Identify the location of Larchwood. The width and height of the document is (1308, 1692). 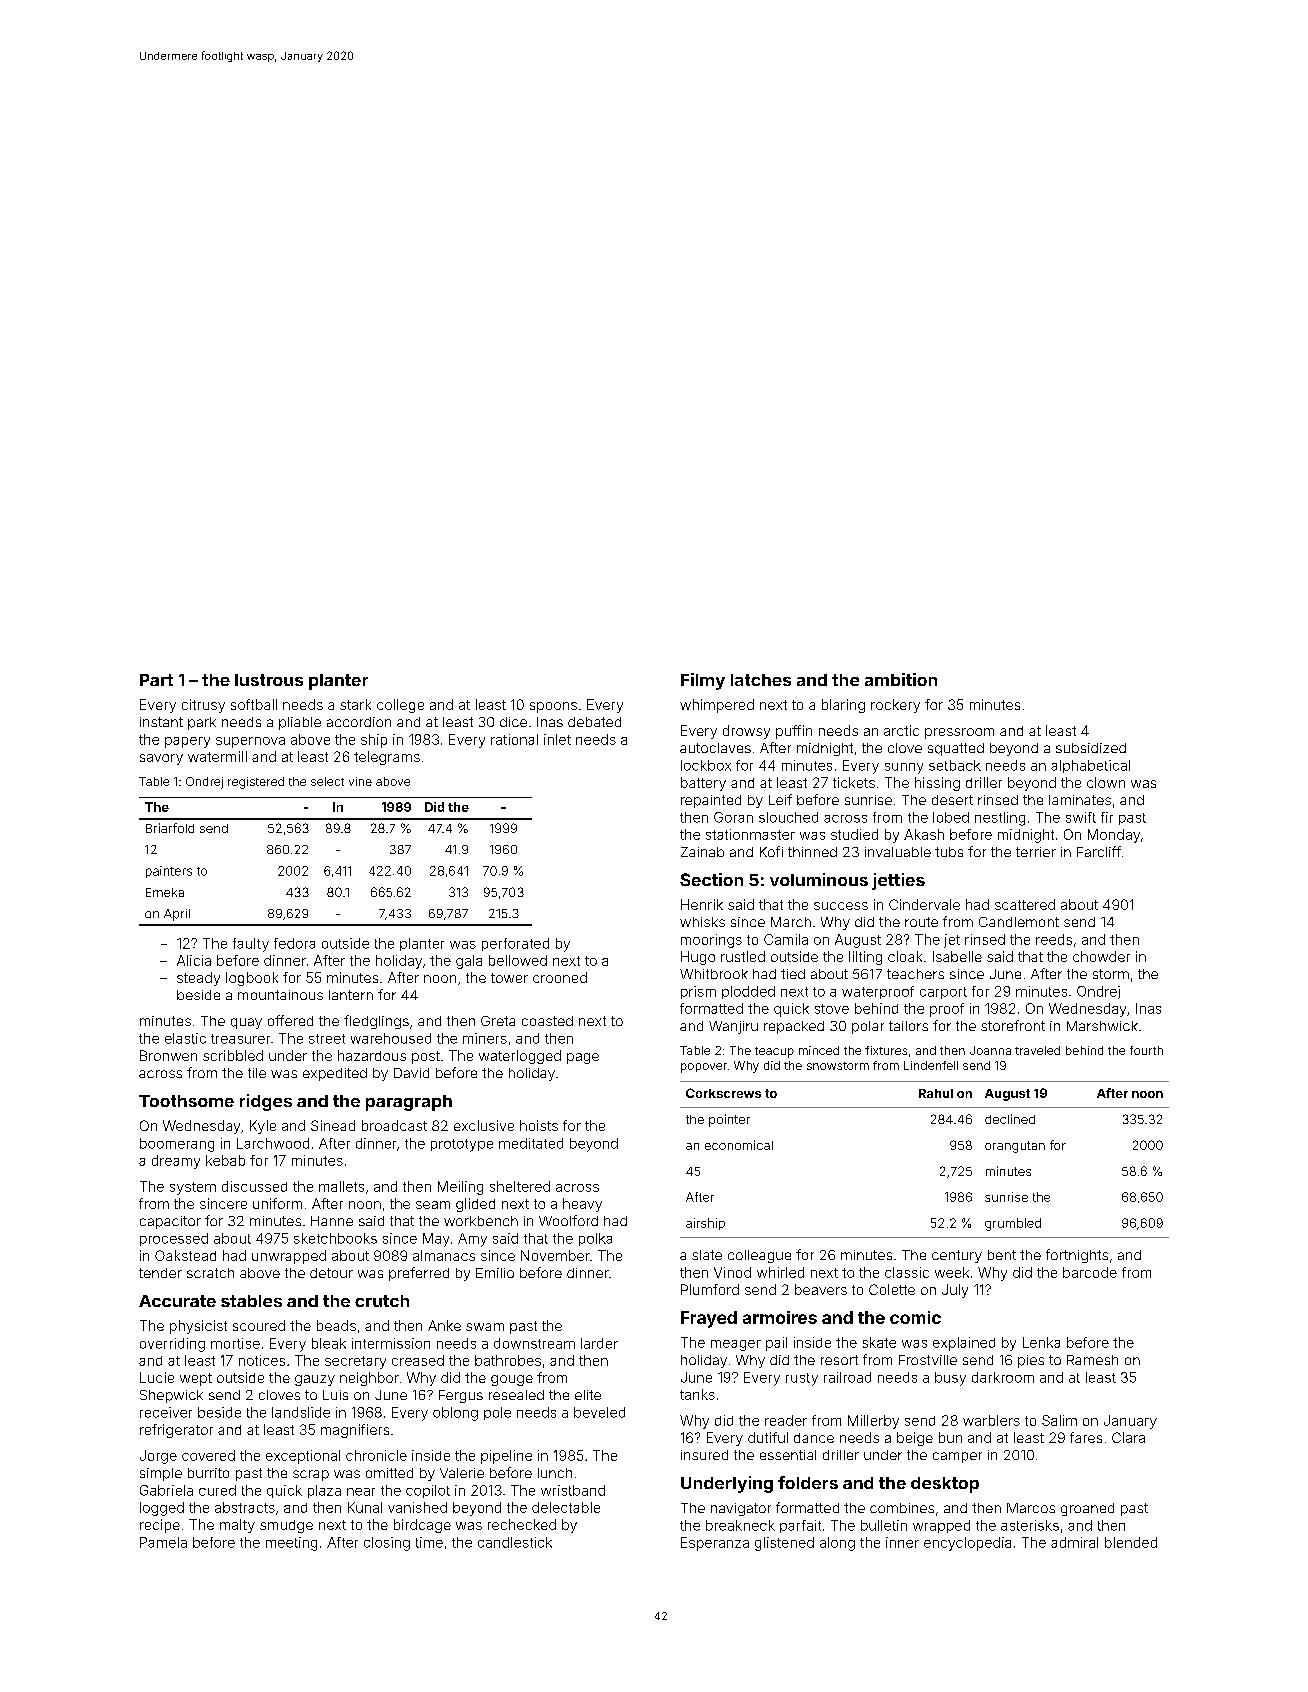
(273, 1143).
